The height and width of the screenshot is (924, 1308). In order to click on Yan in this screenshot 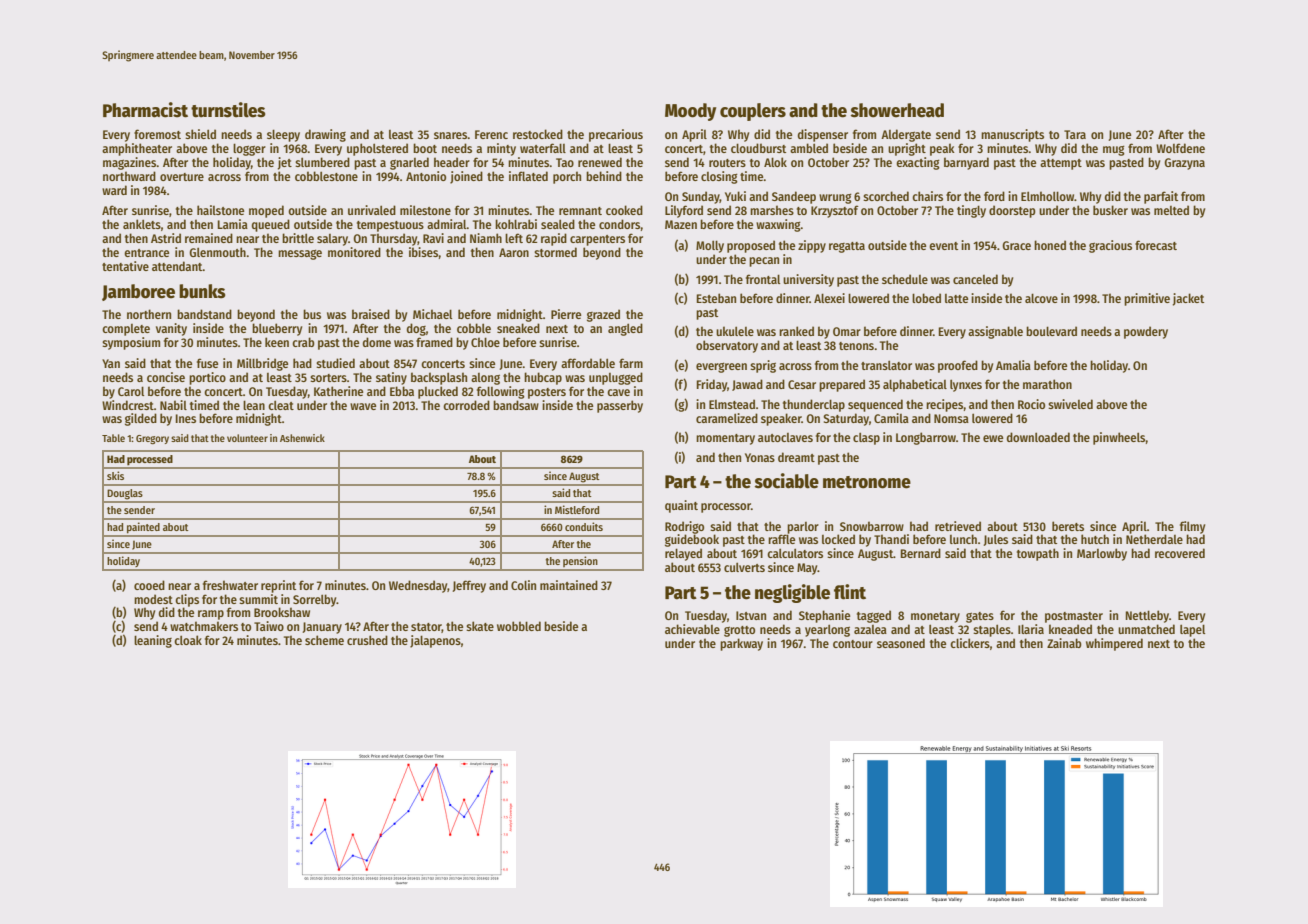, I will do `click(111, 363)`.
